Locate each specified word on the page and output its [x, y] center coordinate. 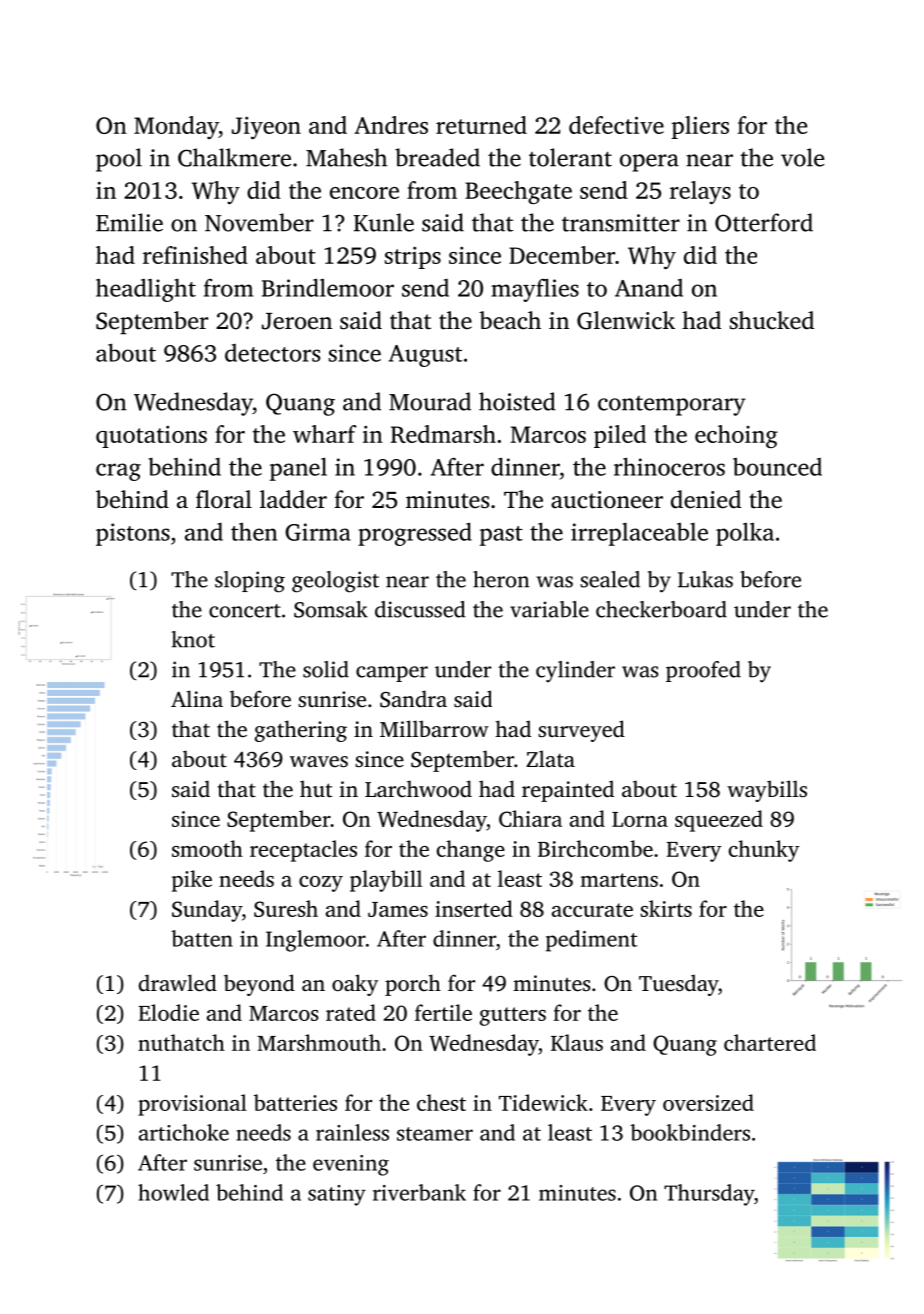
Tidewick [543, 1102]
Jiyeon [266, 128]
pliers [700, 127]
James [398, 909]
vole [802, 157]
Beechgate [518, 192]
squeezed [719, 821]
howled [173, 1192]
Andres [391, 125]
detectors [272, 353]
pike [192, 881]
